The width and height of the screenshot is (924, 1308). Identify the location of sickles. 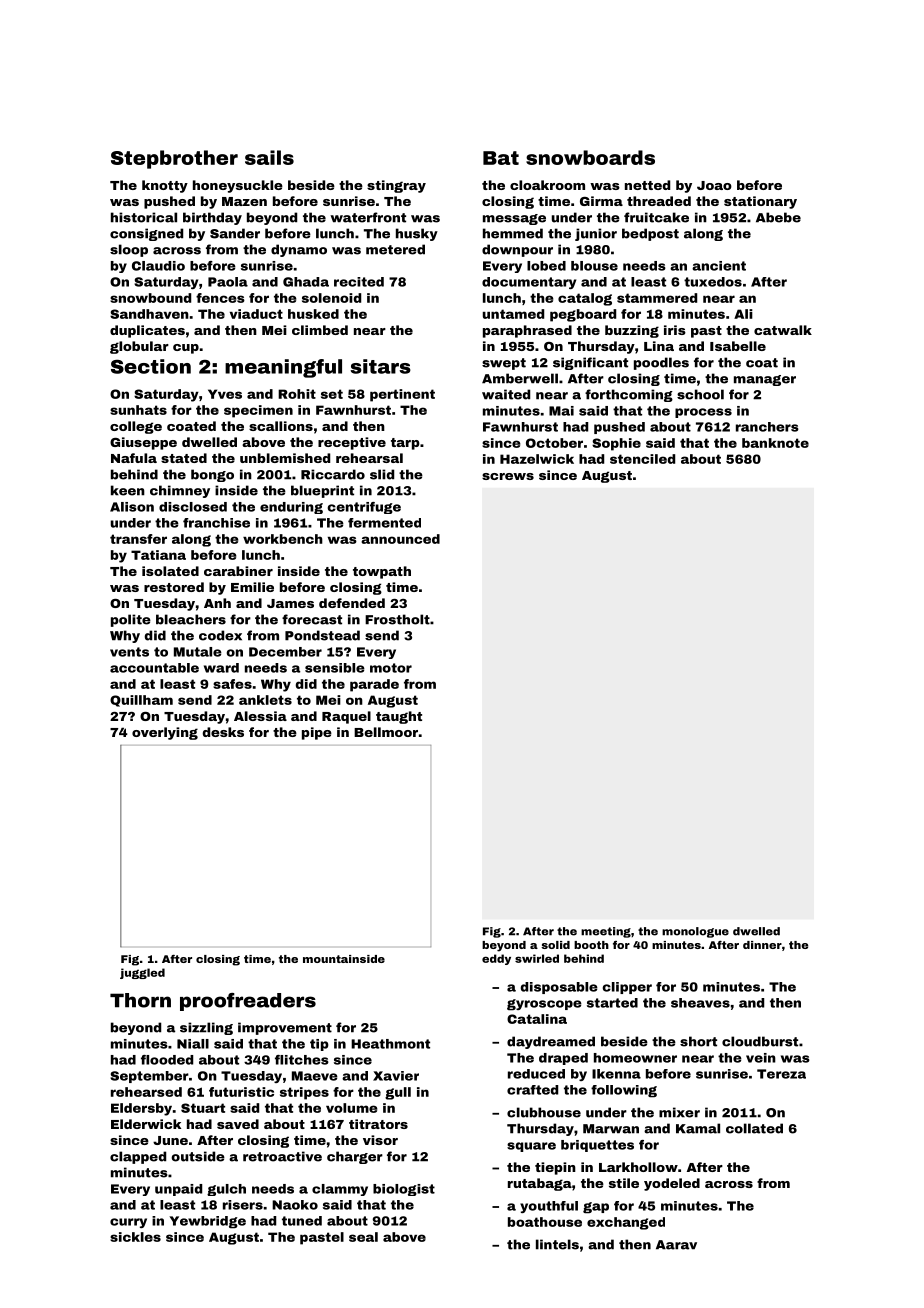
(135, 1237).
